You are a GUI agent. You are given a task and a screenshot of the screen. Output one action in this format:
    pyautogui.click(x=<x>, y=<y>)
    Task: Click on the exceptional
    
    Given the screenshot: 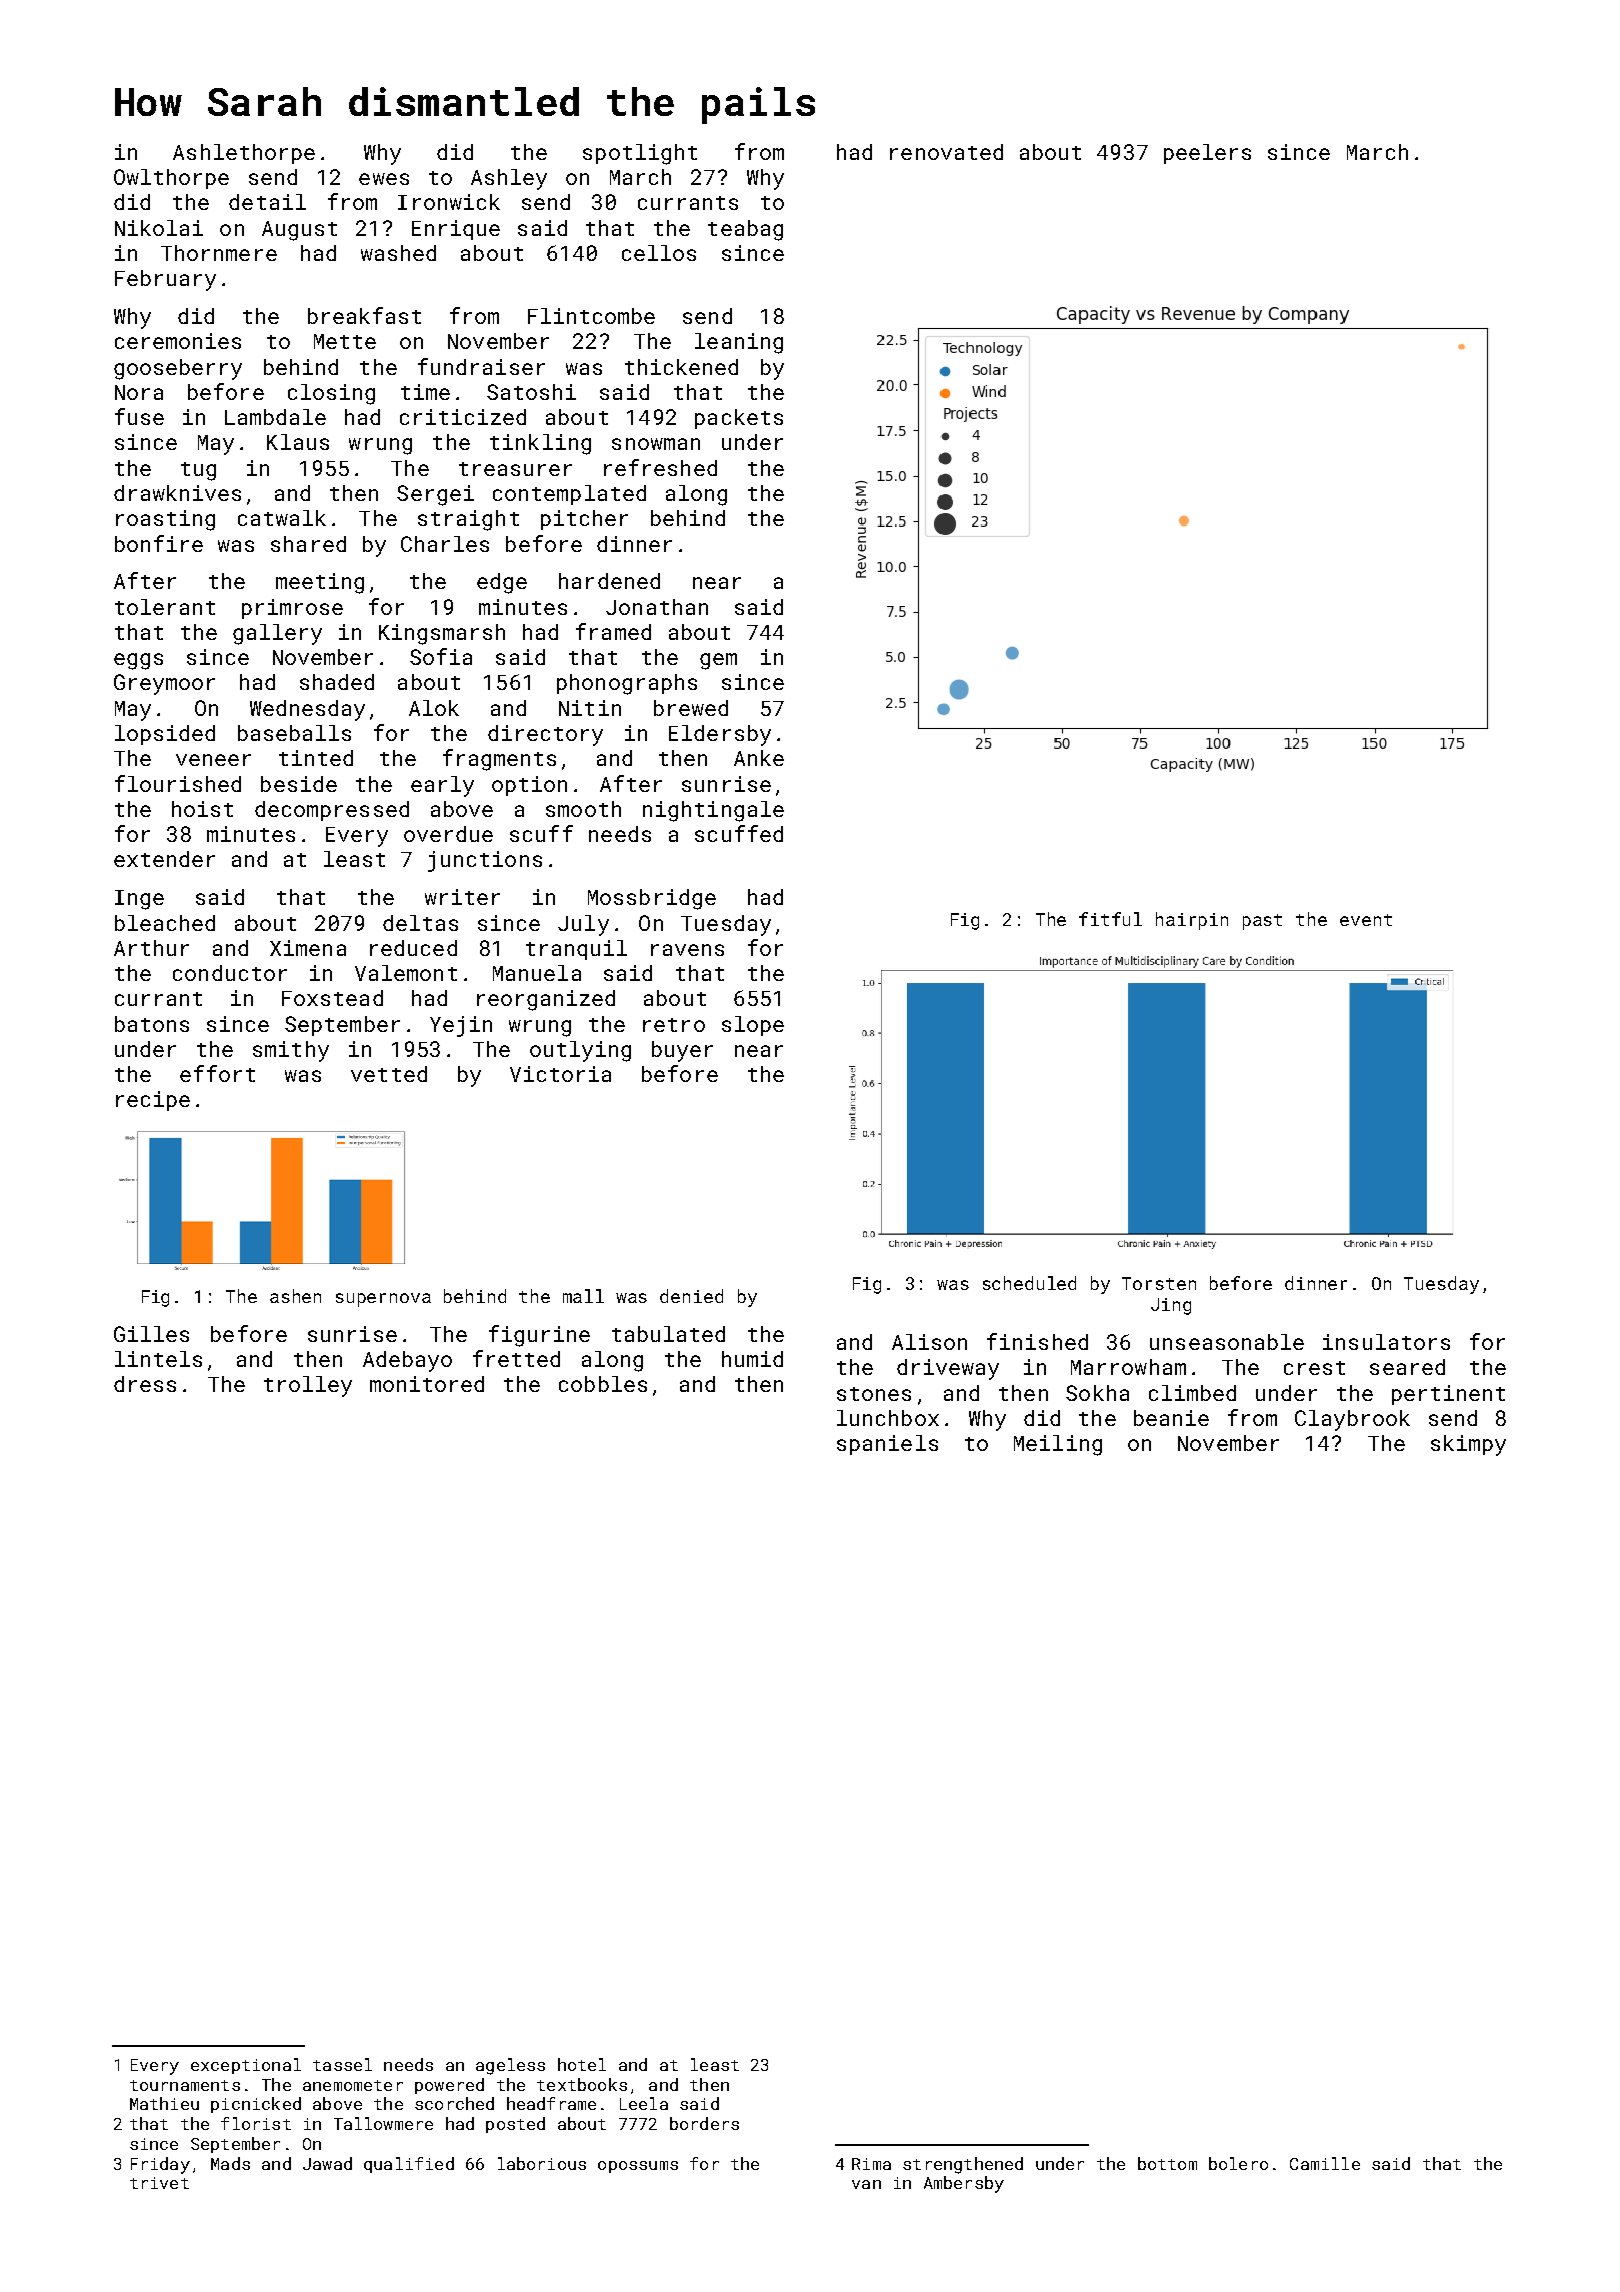 What is the action you would take?
    pyautogui.click(x=246, y=2066)
